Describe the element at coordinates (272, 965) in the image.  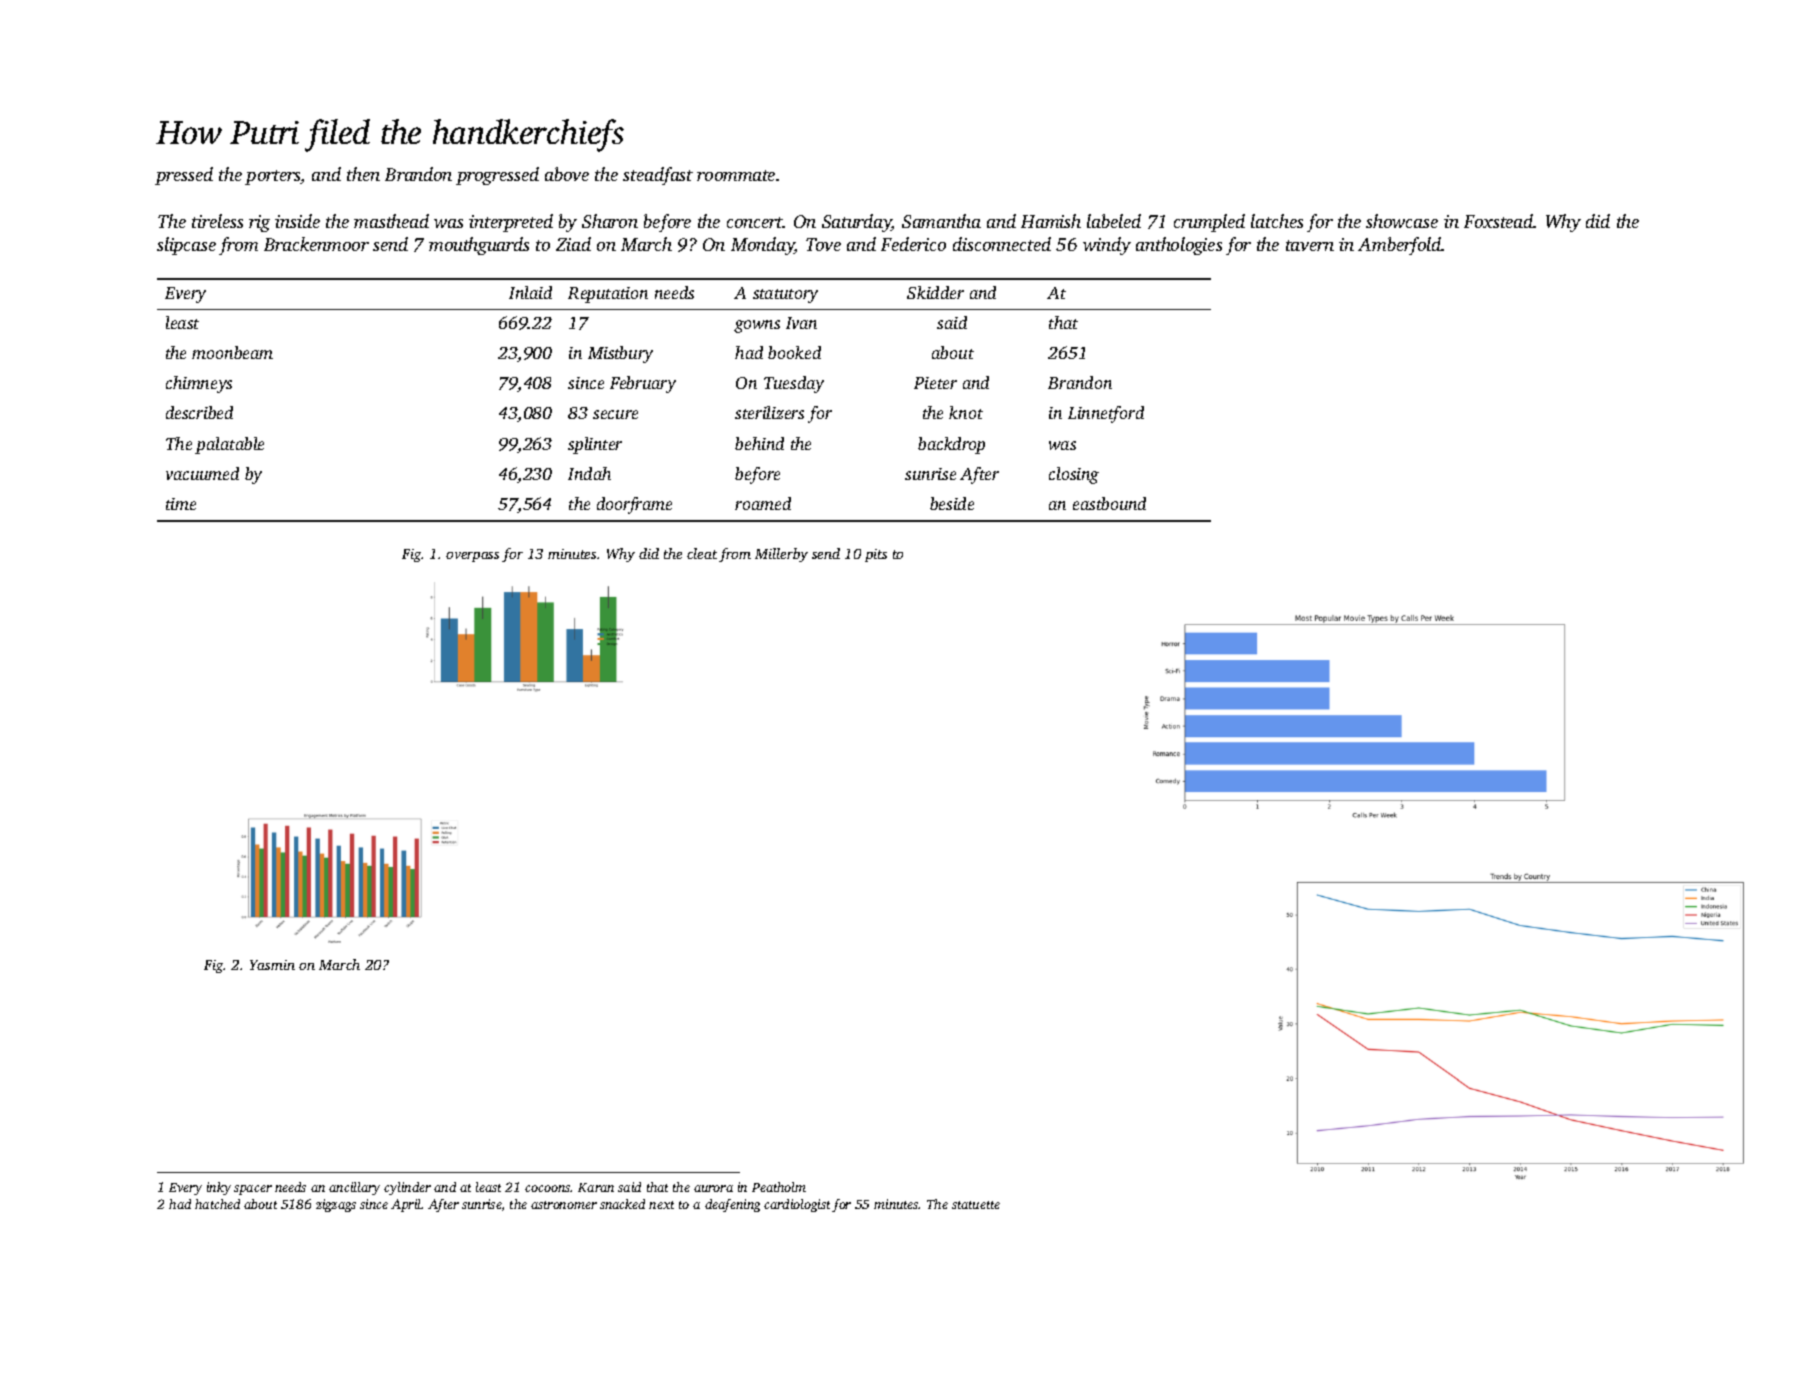
I see `Yasmin` at that location.
